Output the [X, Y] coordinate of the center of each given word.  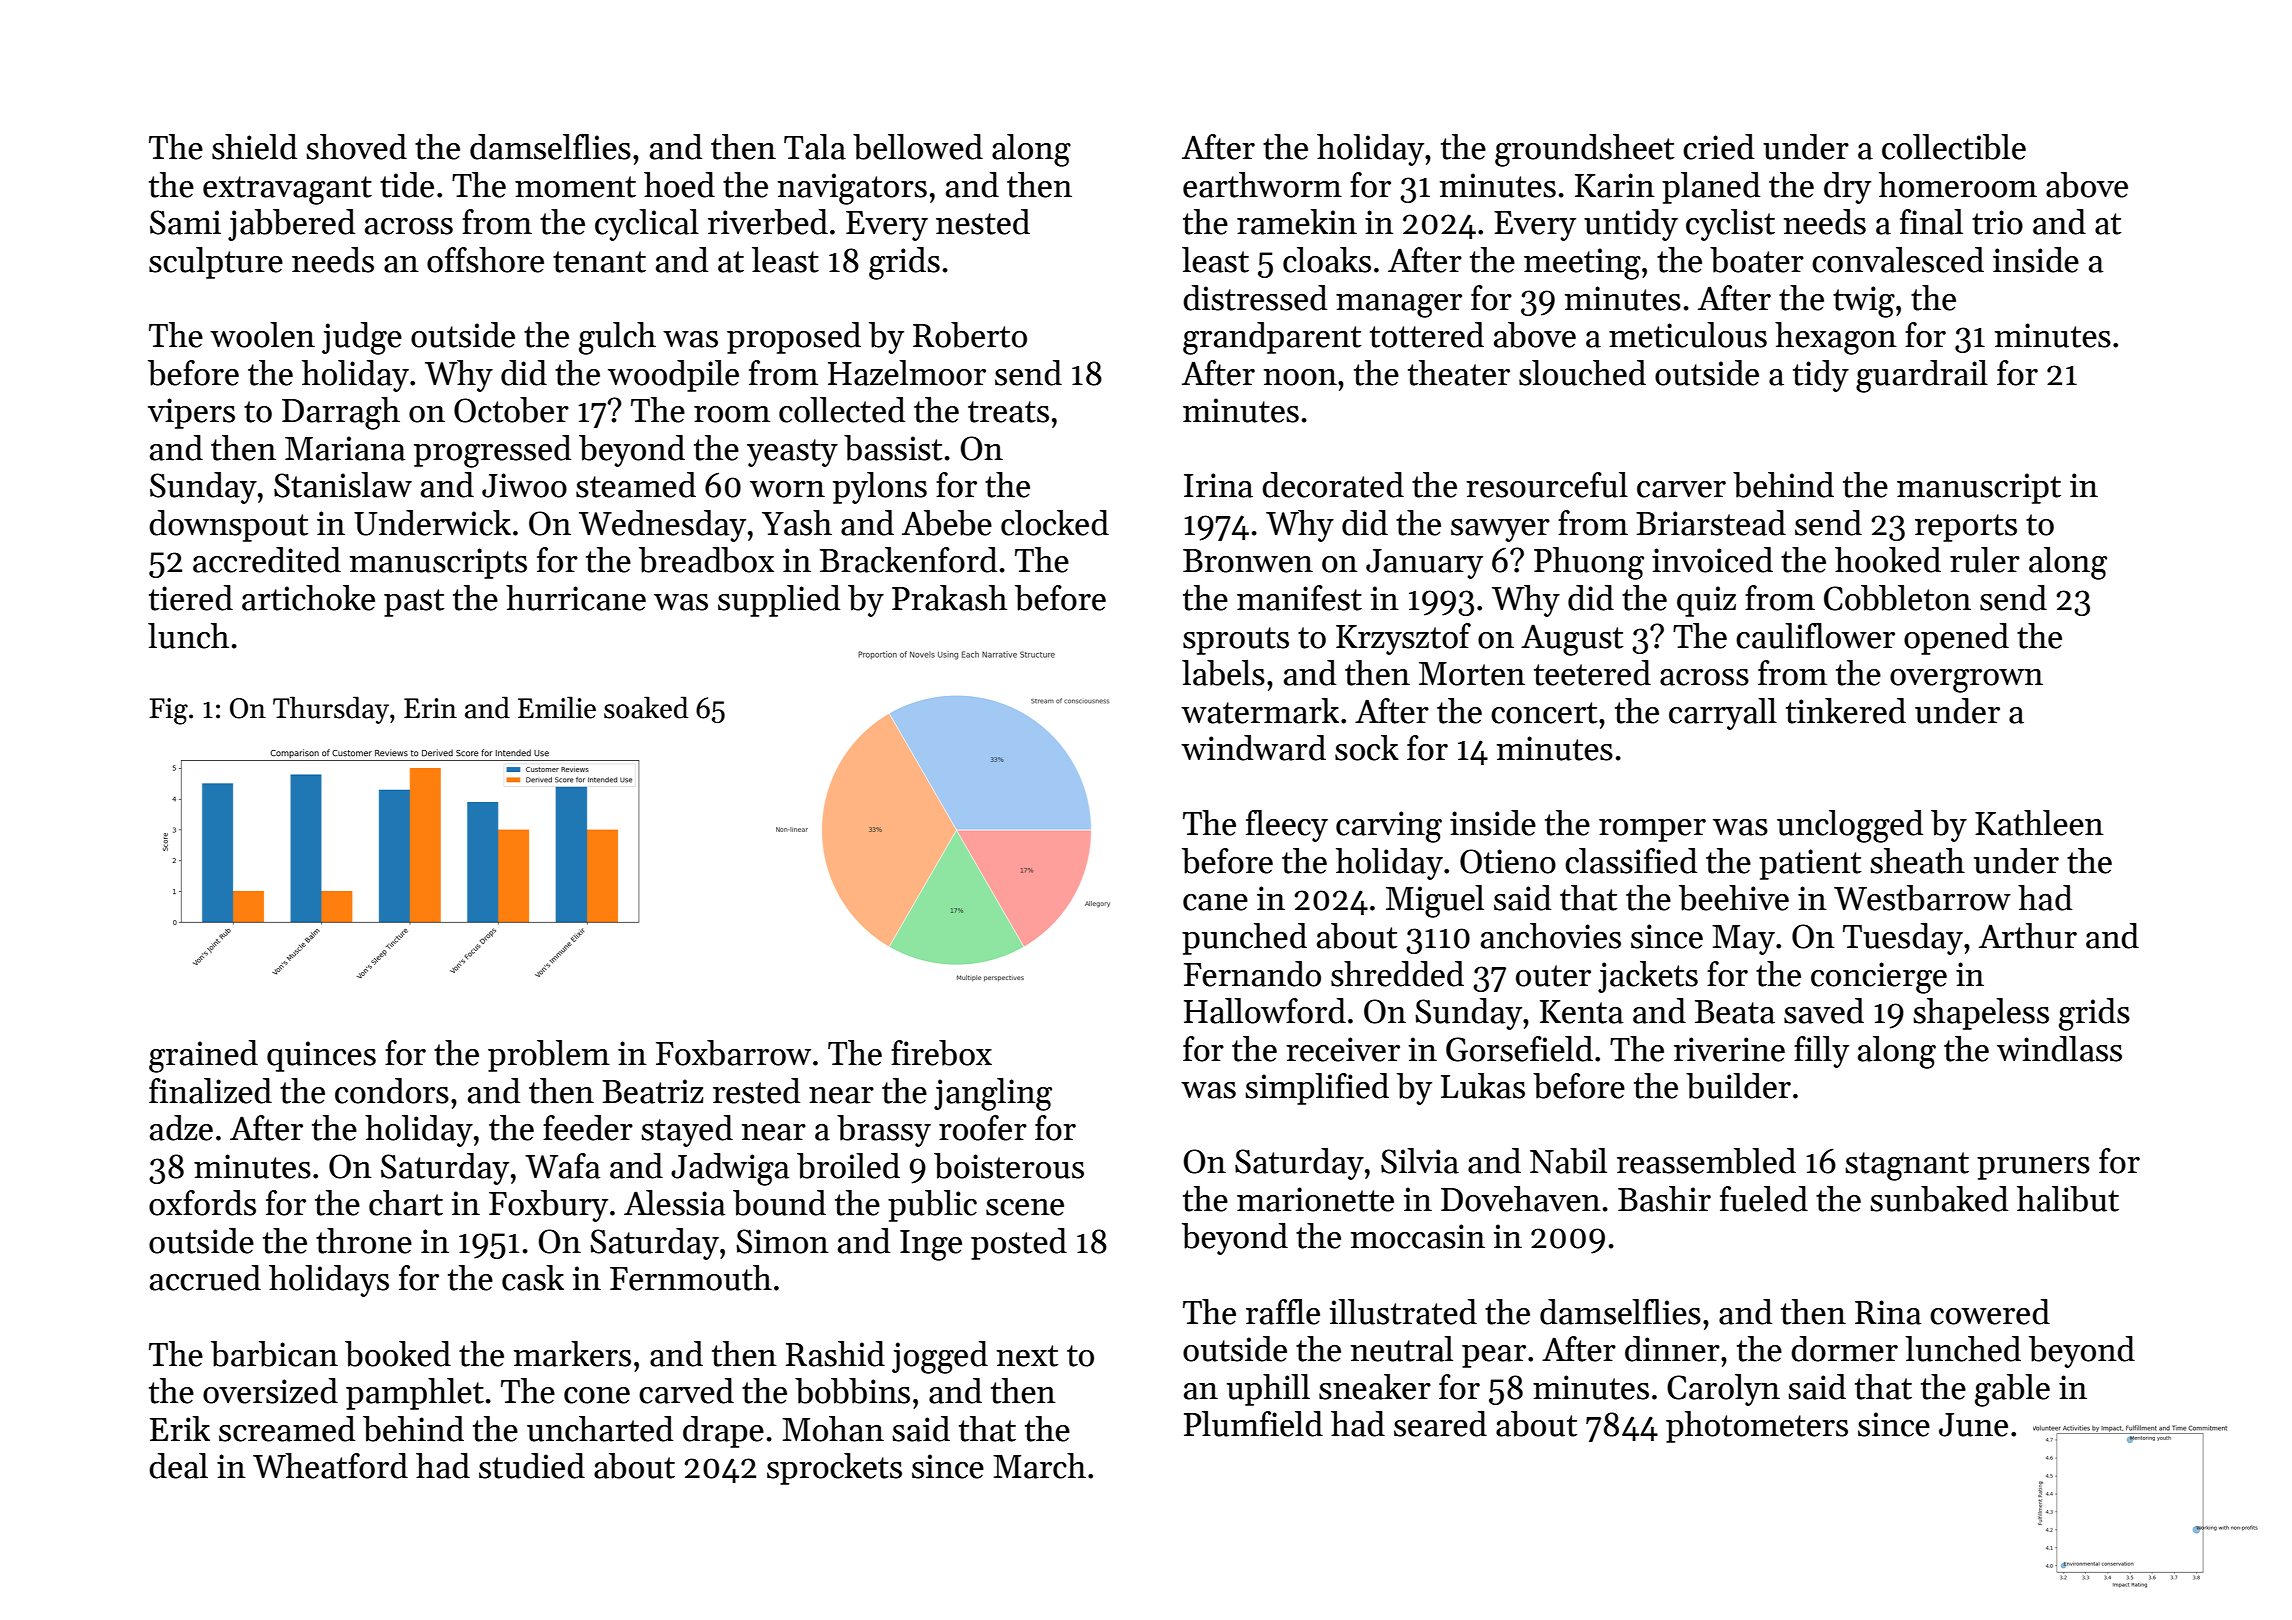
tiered [191, 598]
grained [203, 1056]
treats [1008, 412]
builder [1738, 1086]
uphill [1268, 1390]
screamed [287, 1429]
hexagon [1836, 338]
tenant [599, 262]
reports [1966, 528]
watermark [1260, 711]
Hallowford [1265, 1011]
